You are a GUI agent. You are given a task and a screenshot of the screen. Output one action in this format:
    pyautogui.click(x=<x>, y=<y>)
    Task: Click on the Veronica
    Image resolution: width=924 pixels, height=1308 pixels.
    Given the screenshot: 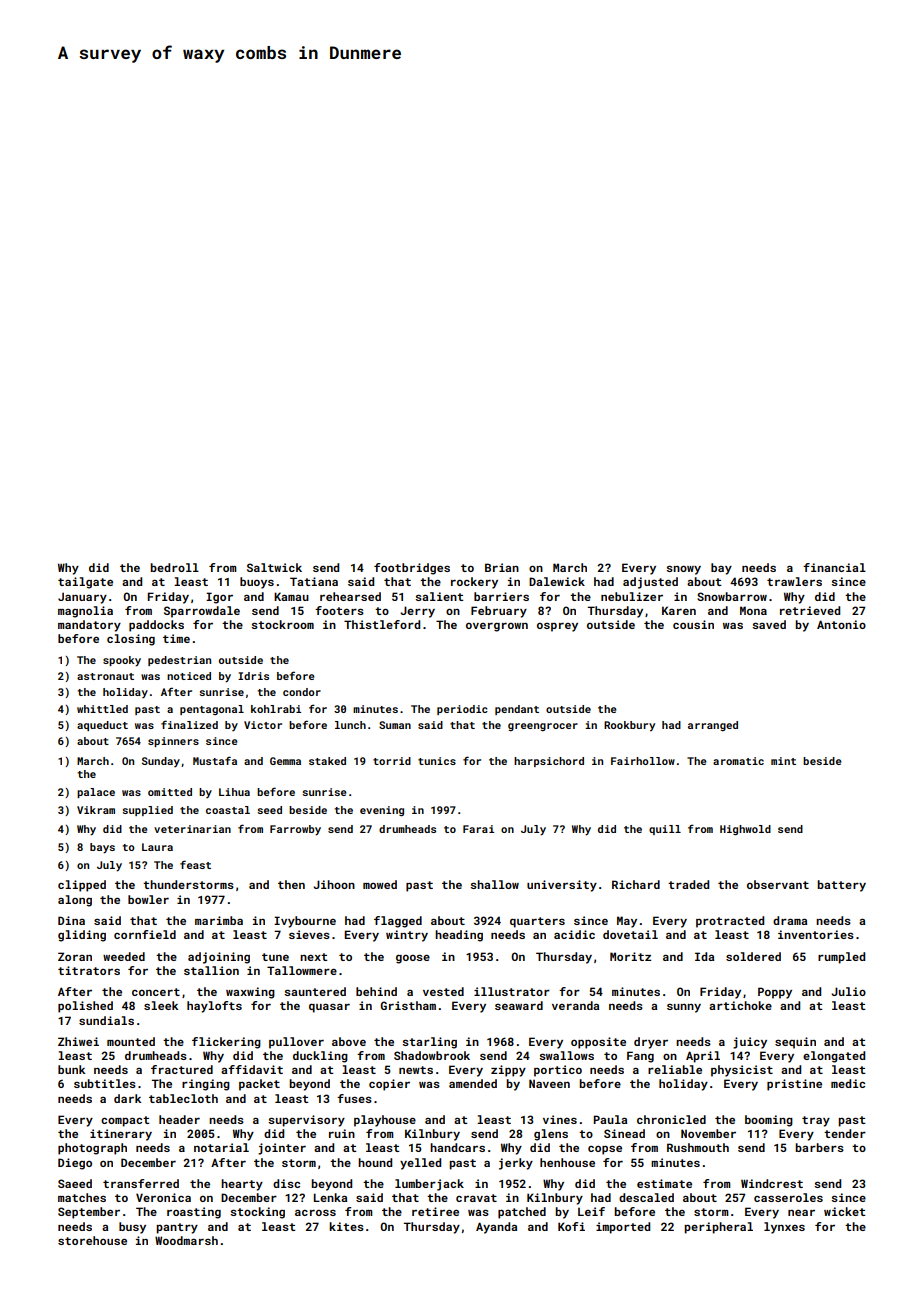 What is the action you would take?
    pyautogui.click(x=163, y=1197)
